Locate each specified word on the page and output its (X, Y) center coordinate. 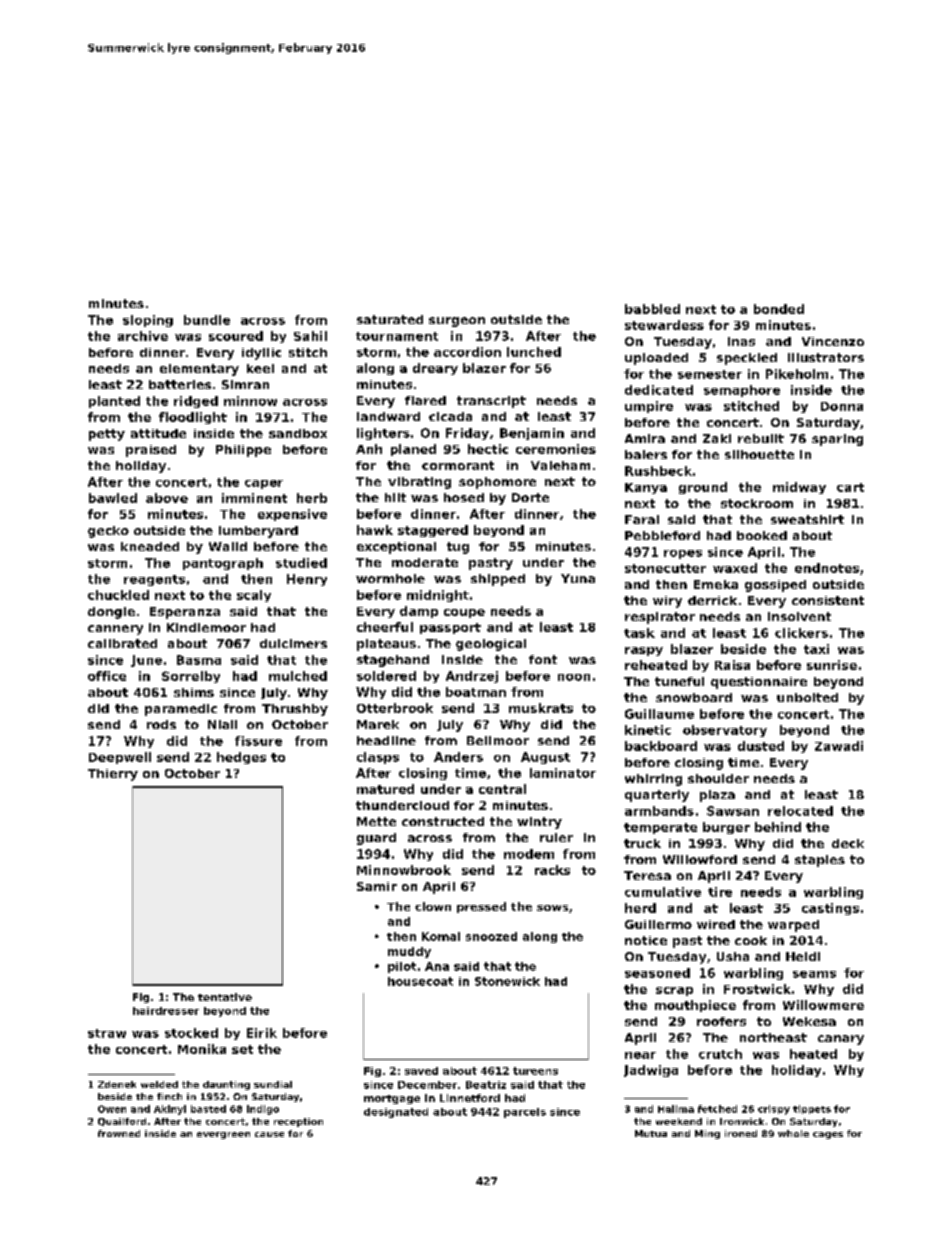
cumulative (663, 892)
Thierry (113, 775)
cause (269, 1134)
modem (529, 854)
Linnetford (470, 1098)
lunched (534, 352)
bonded (779, 309)
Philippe (243, 451)
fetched (717, 1109)
